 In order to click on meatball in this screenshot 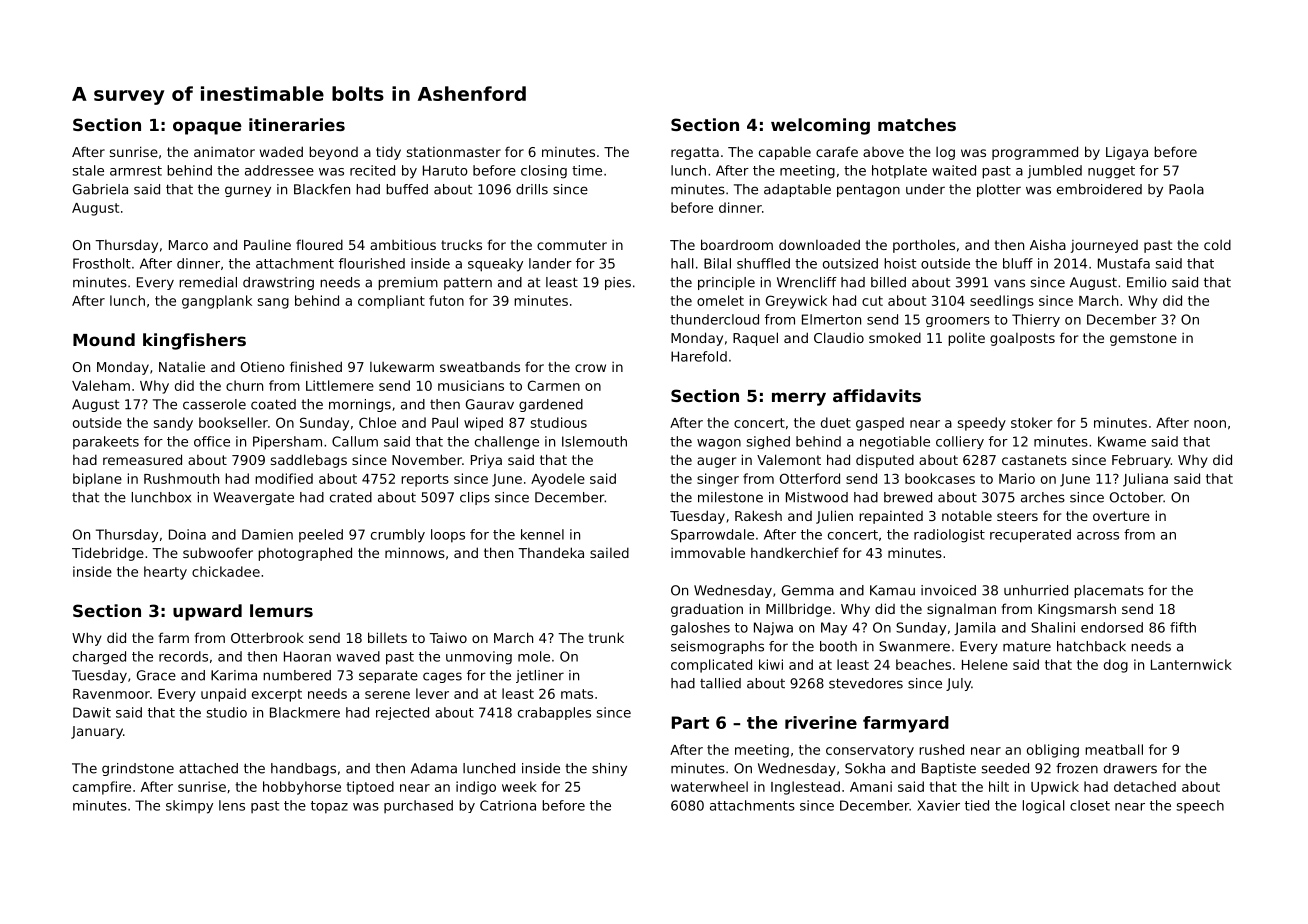, I will do `click(1114, 749)`.
